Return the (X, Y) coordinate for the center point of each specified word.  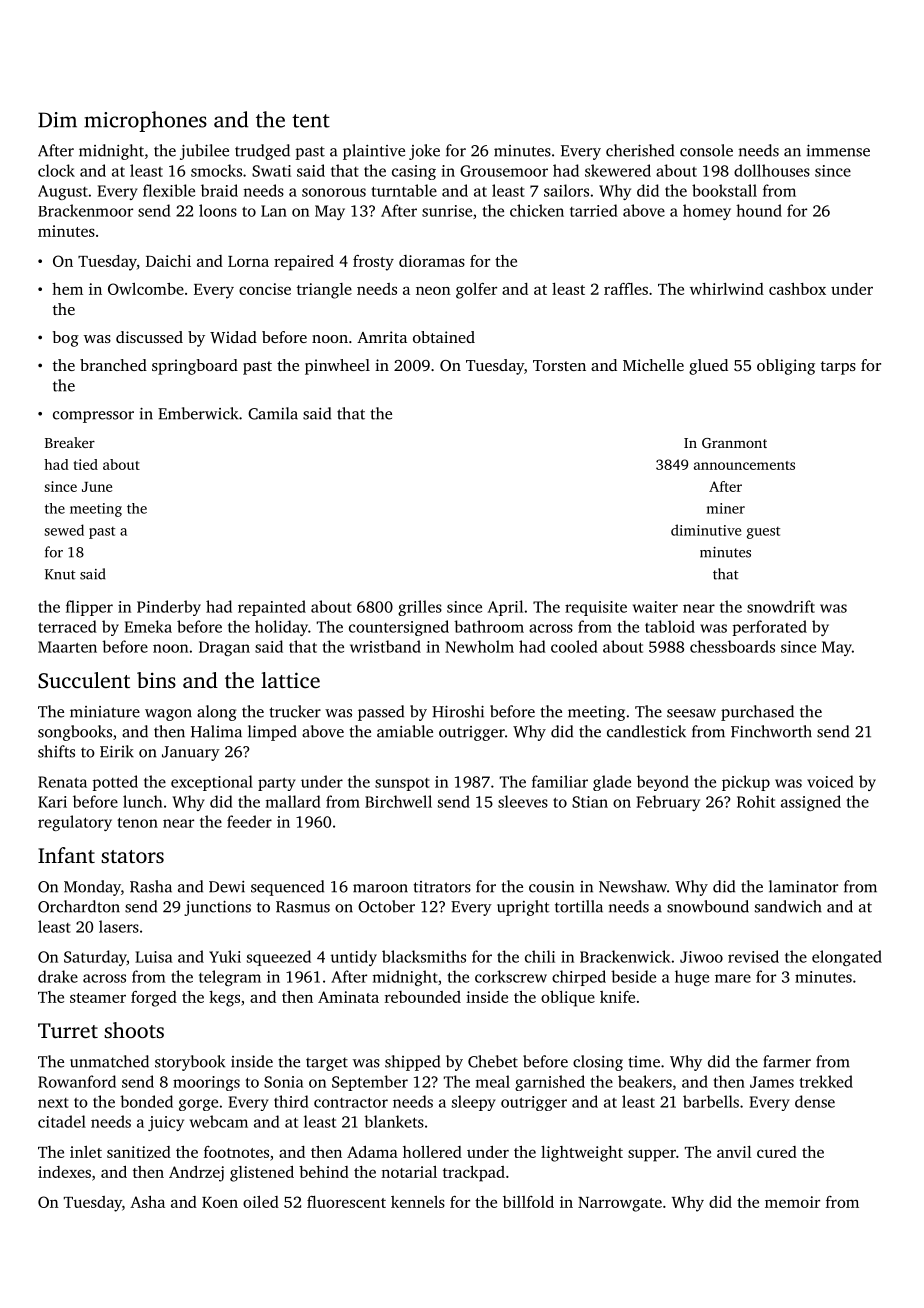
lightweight (582, 1154)
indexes (64, 1172)
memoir (792, 1202)
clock (56, 170)
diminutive (706, 530)
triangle (324, 291)
